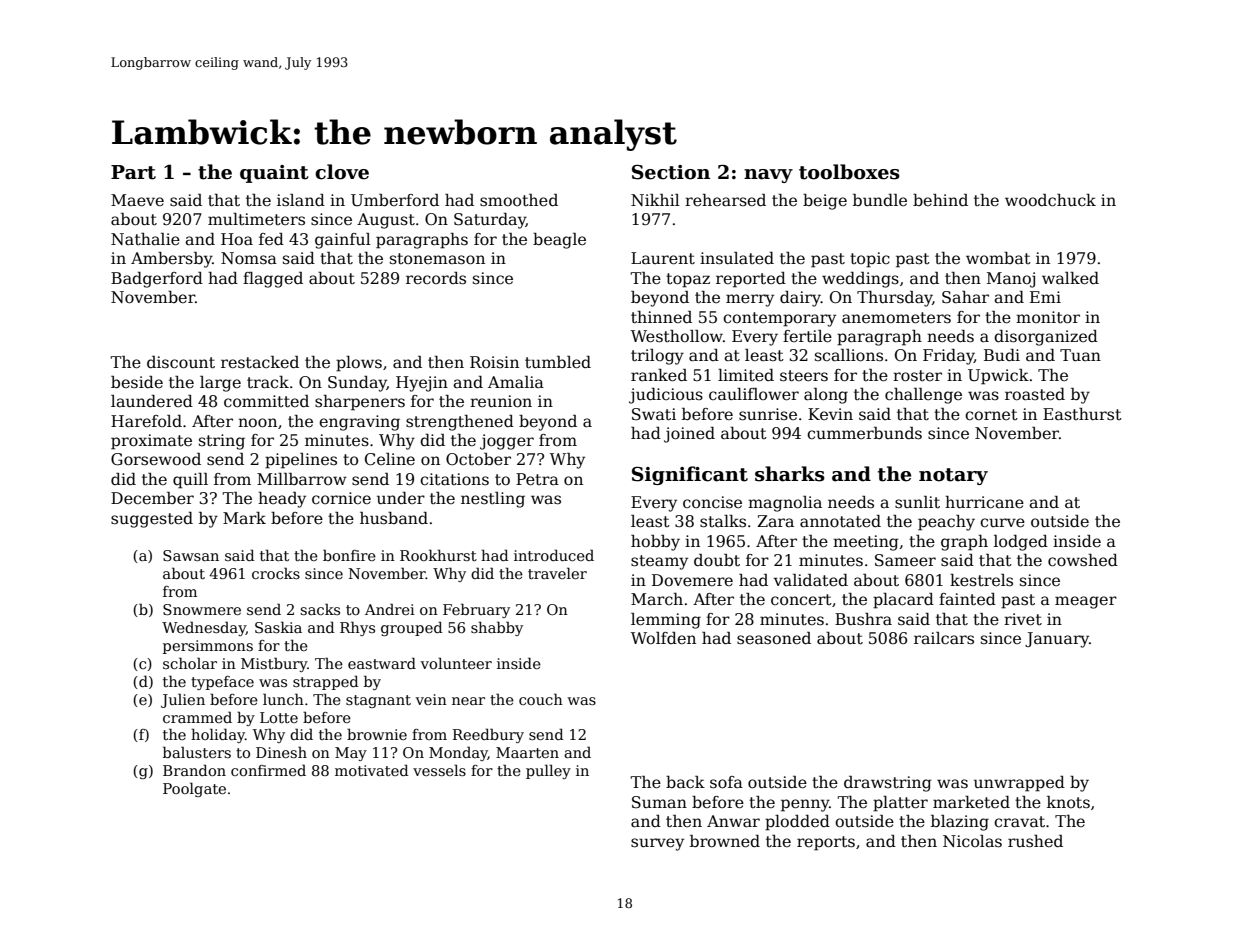 The width and height of the page is (1233, 952). Describe the element at coordinates (372, 770) in the page. I see `motivated` at that location.
